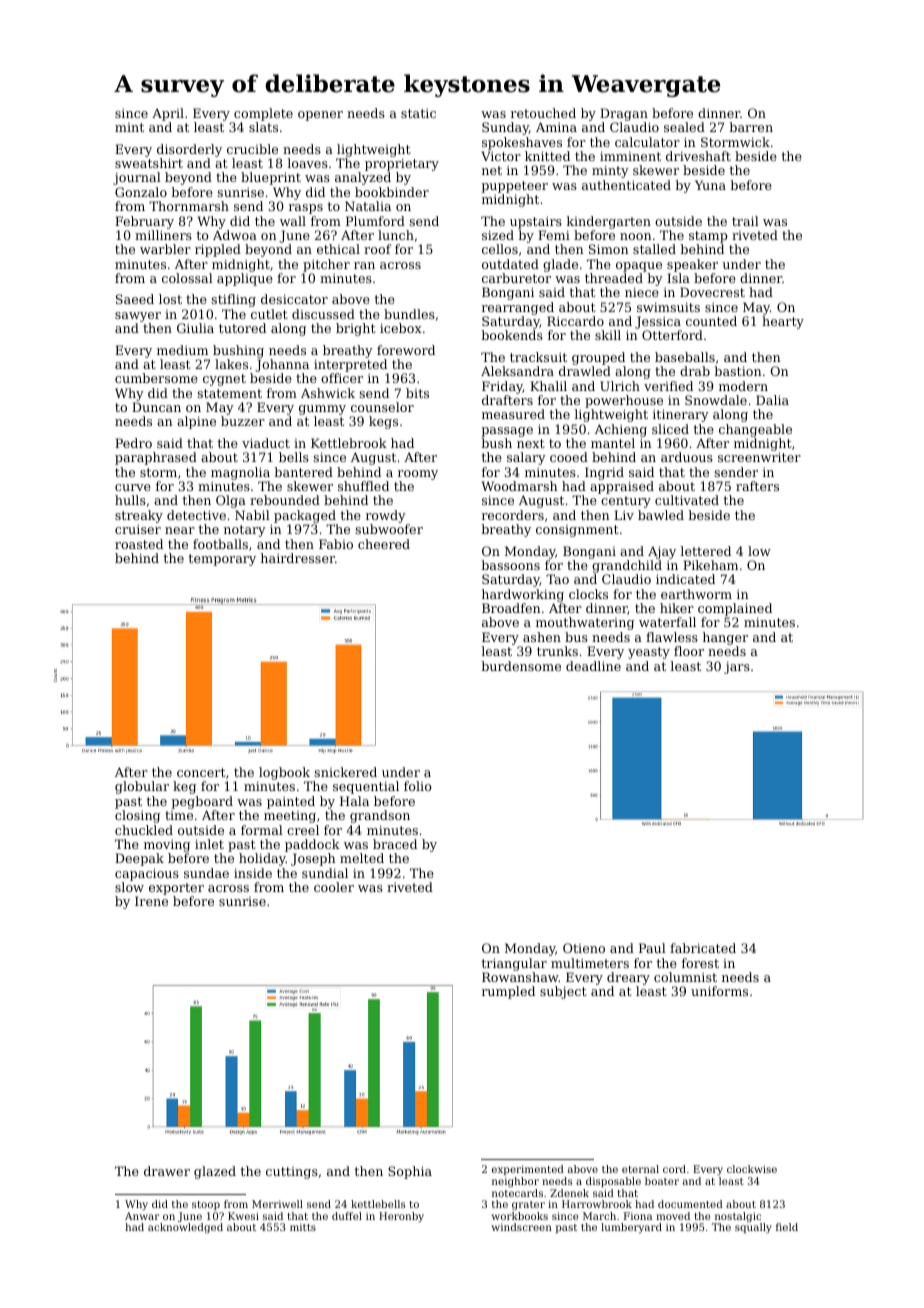  What do you see at coordinates (298, 558) in the image?
I see `hairdresser` at bounding box center [298, 558].
